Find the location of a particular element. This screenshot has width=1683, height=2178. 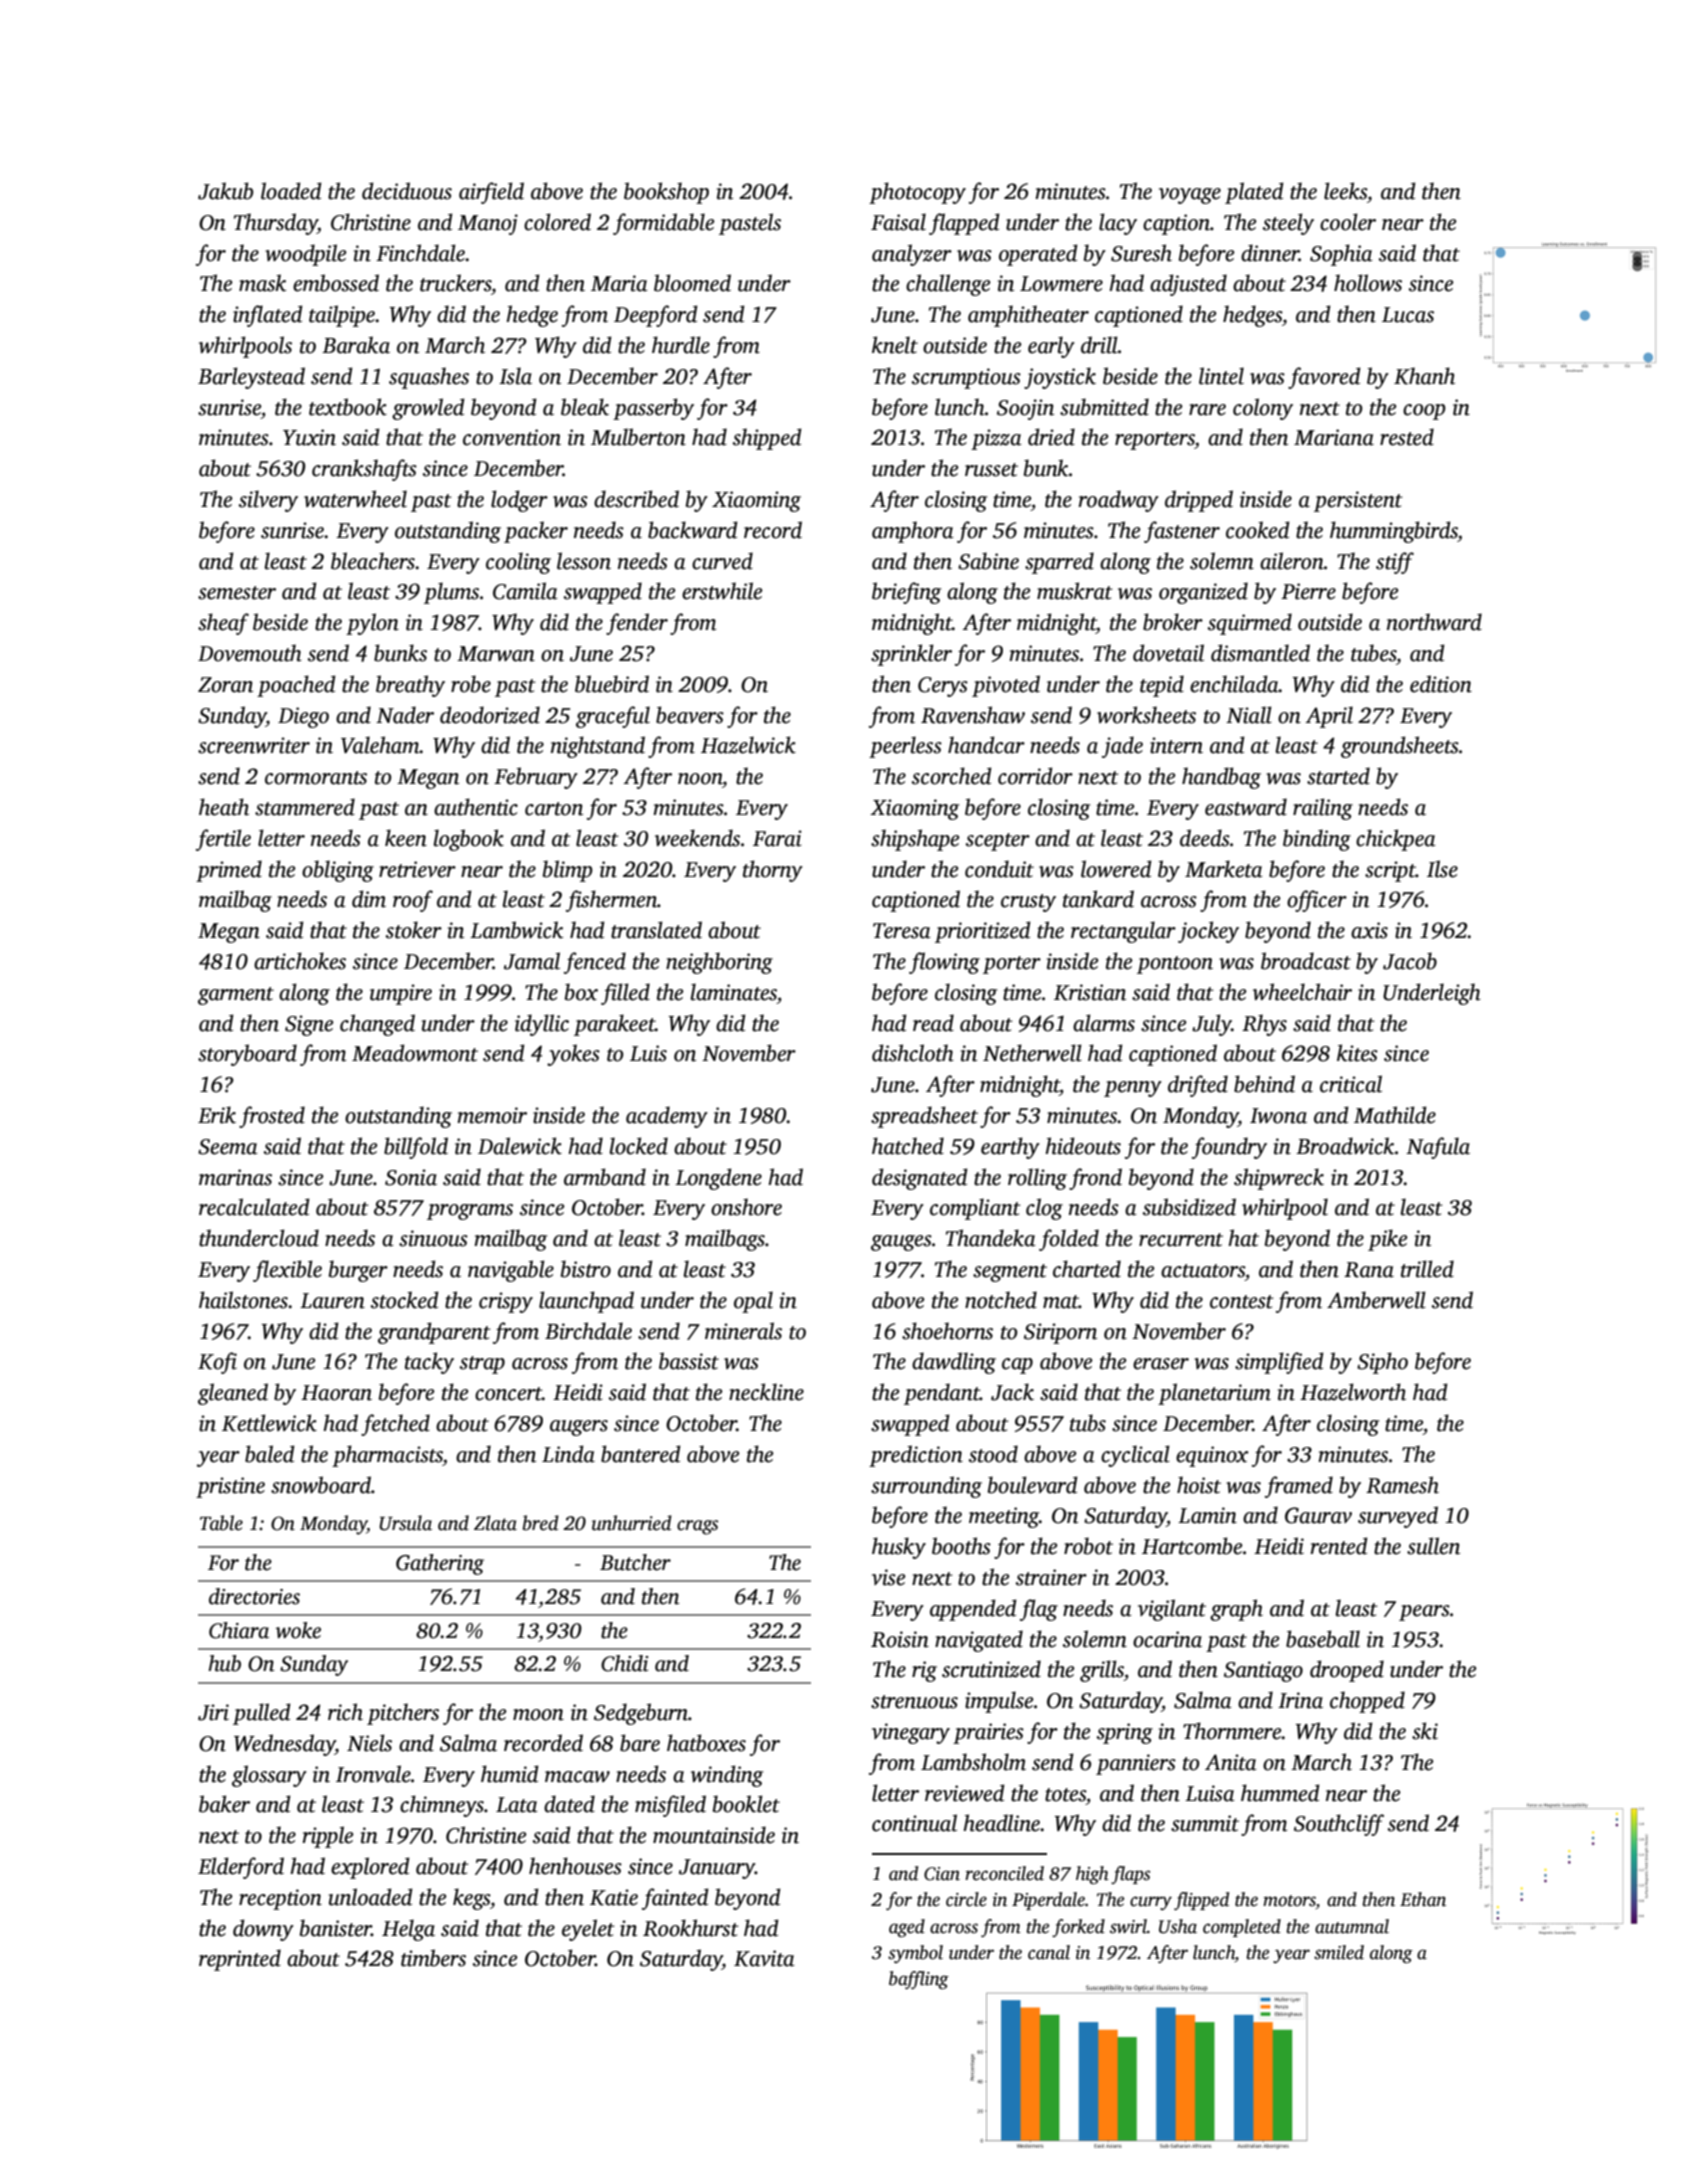

timbers is located at coordinates (433, 1958).
